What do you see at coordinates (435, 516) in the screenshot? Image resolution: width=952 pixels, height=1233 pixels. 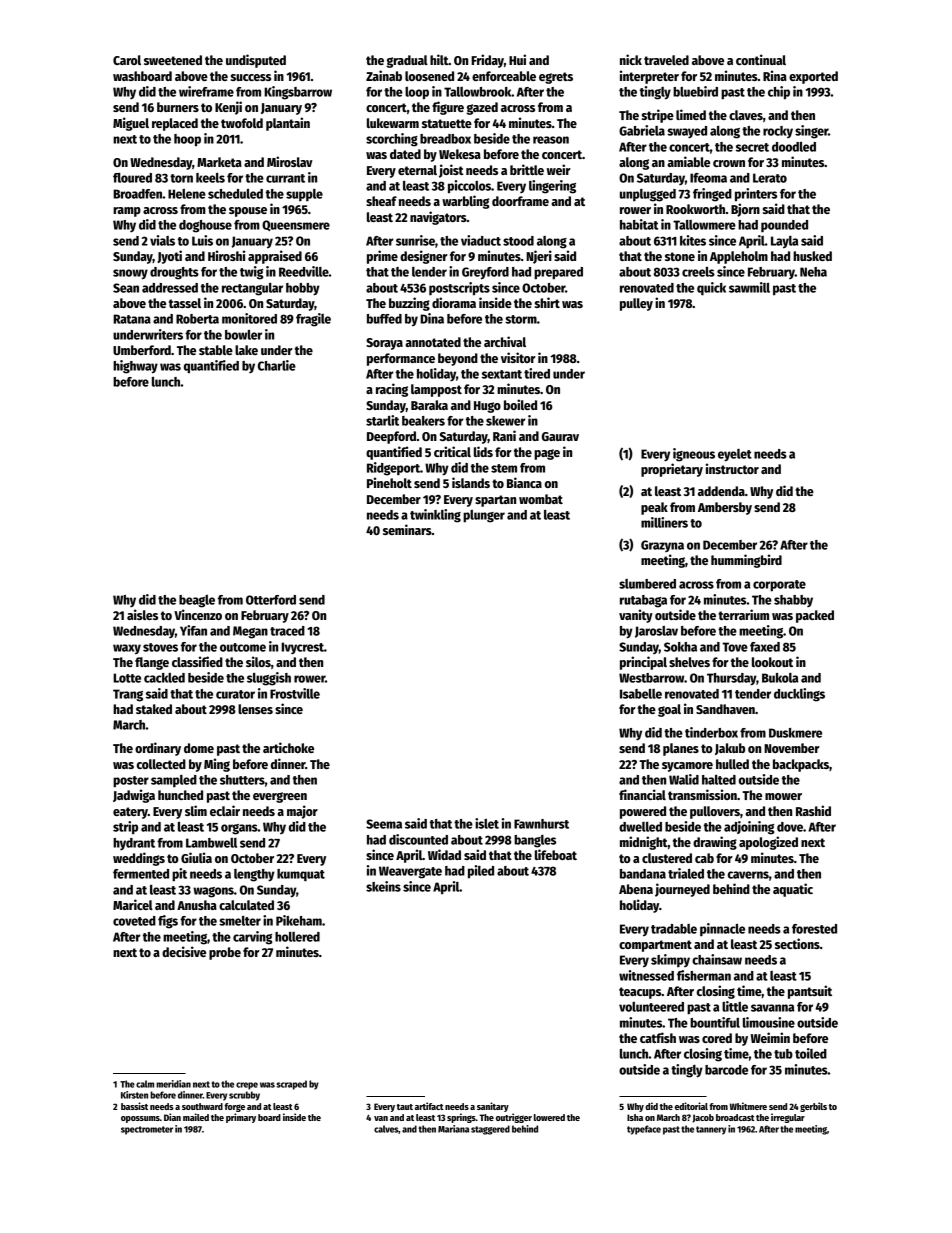 I see `twinkling` at bounding box center [435, 516].
